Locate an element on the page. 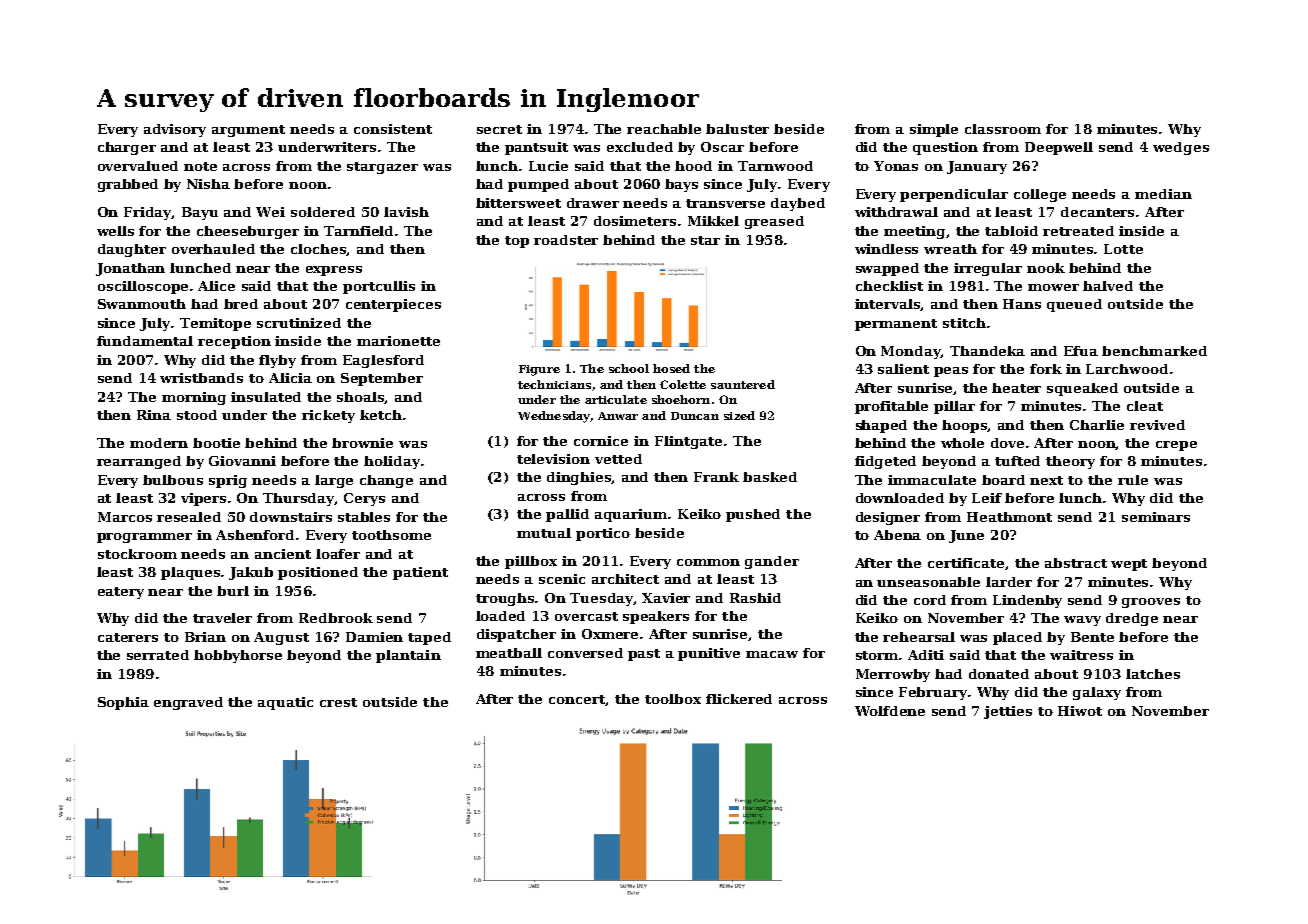  greased is located at coordinates (774, 222).
